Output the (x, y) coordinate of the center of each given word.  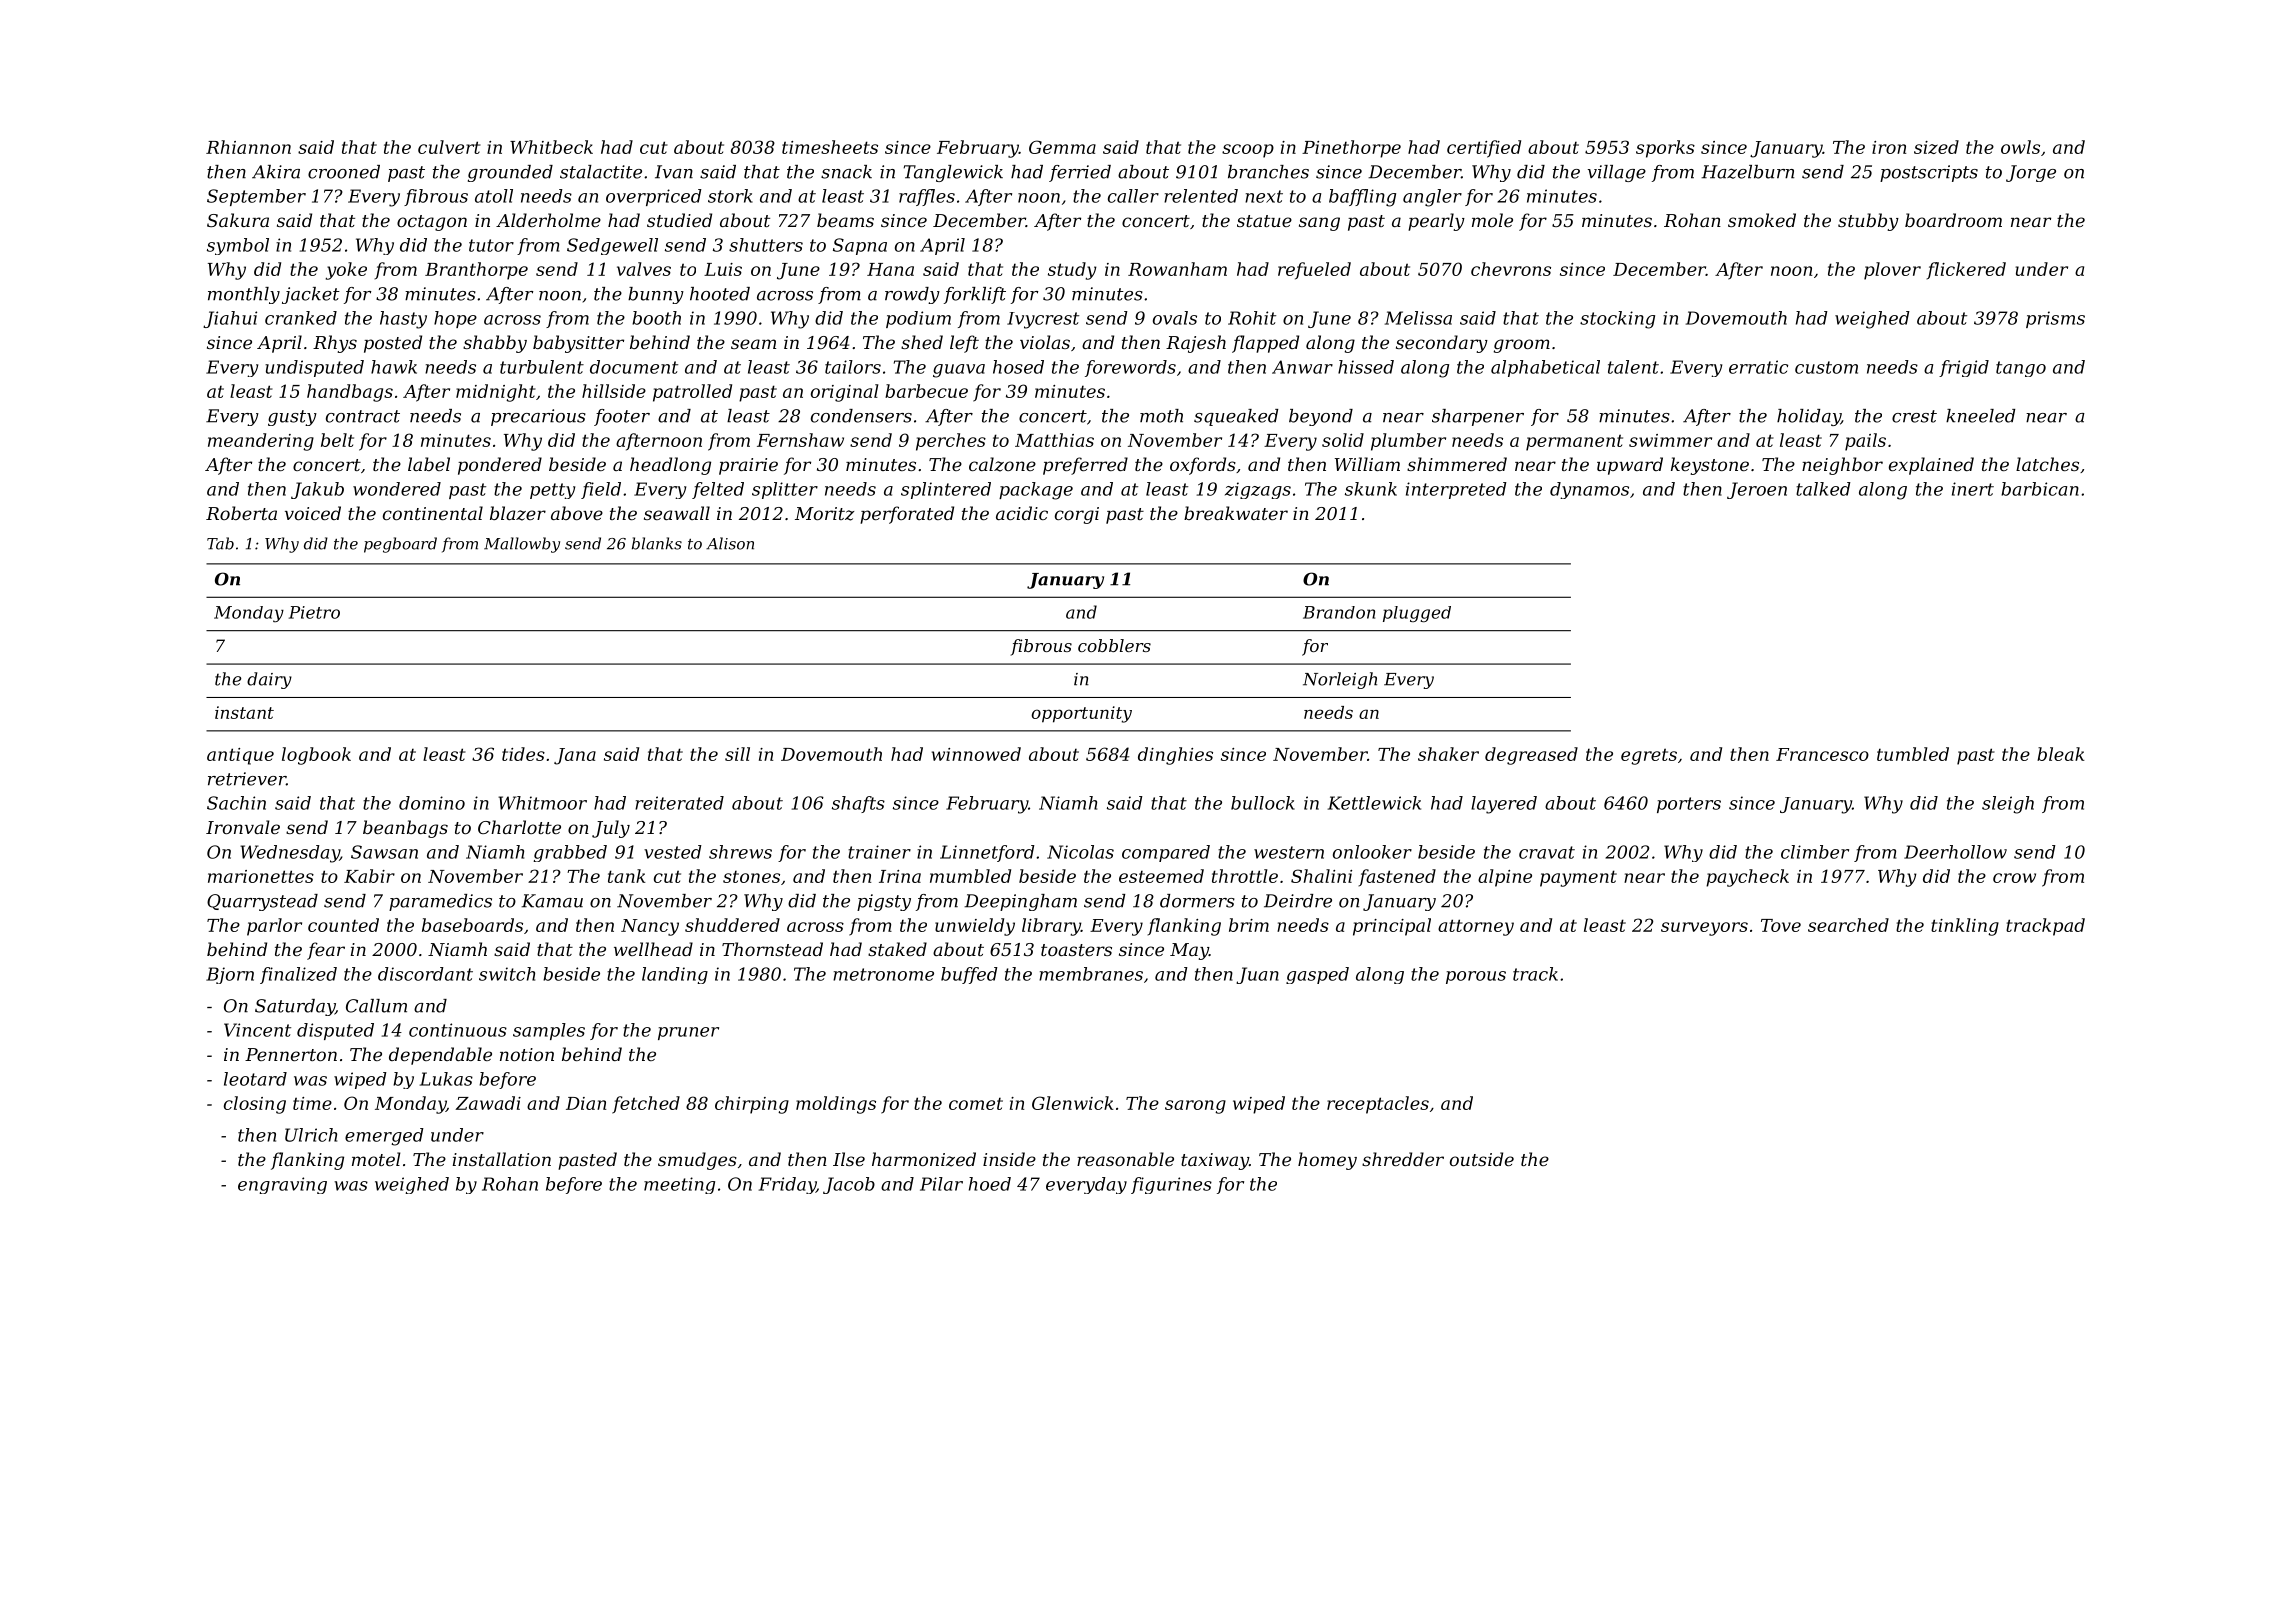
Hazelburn (1747, 172)
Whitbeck (551, 147)
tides (523, 754)
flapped (1265, 344)
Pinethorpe (1351, 149)
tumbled (1913, 754)
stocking (1617, 320)
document (634, 367)
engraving (282, 1185)
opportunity (1081, 714)
